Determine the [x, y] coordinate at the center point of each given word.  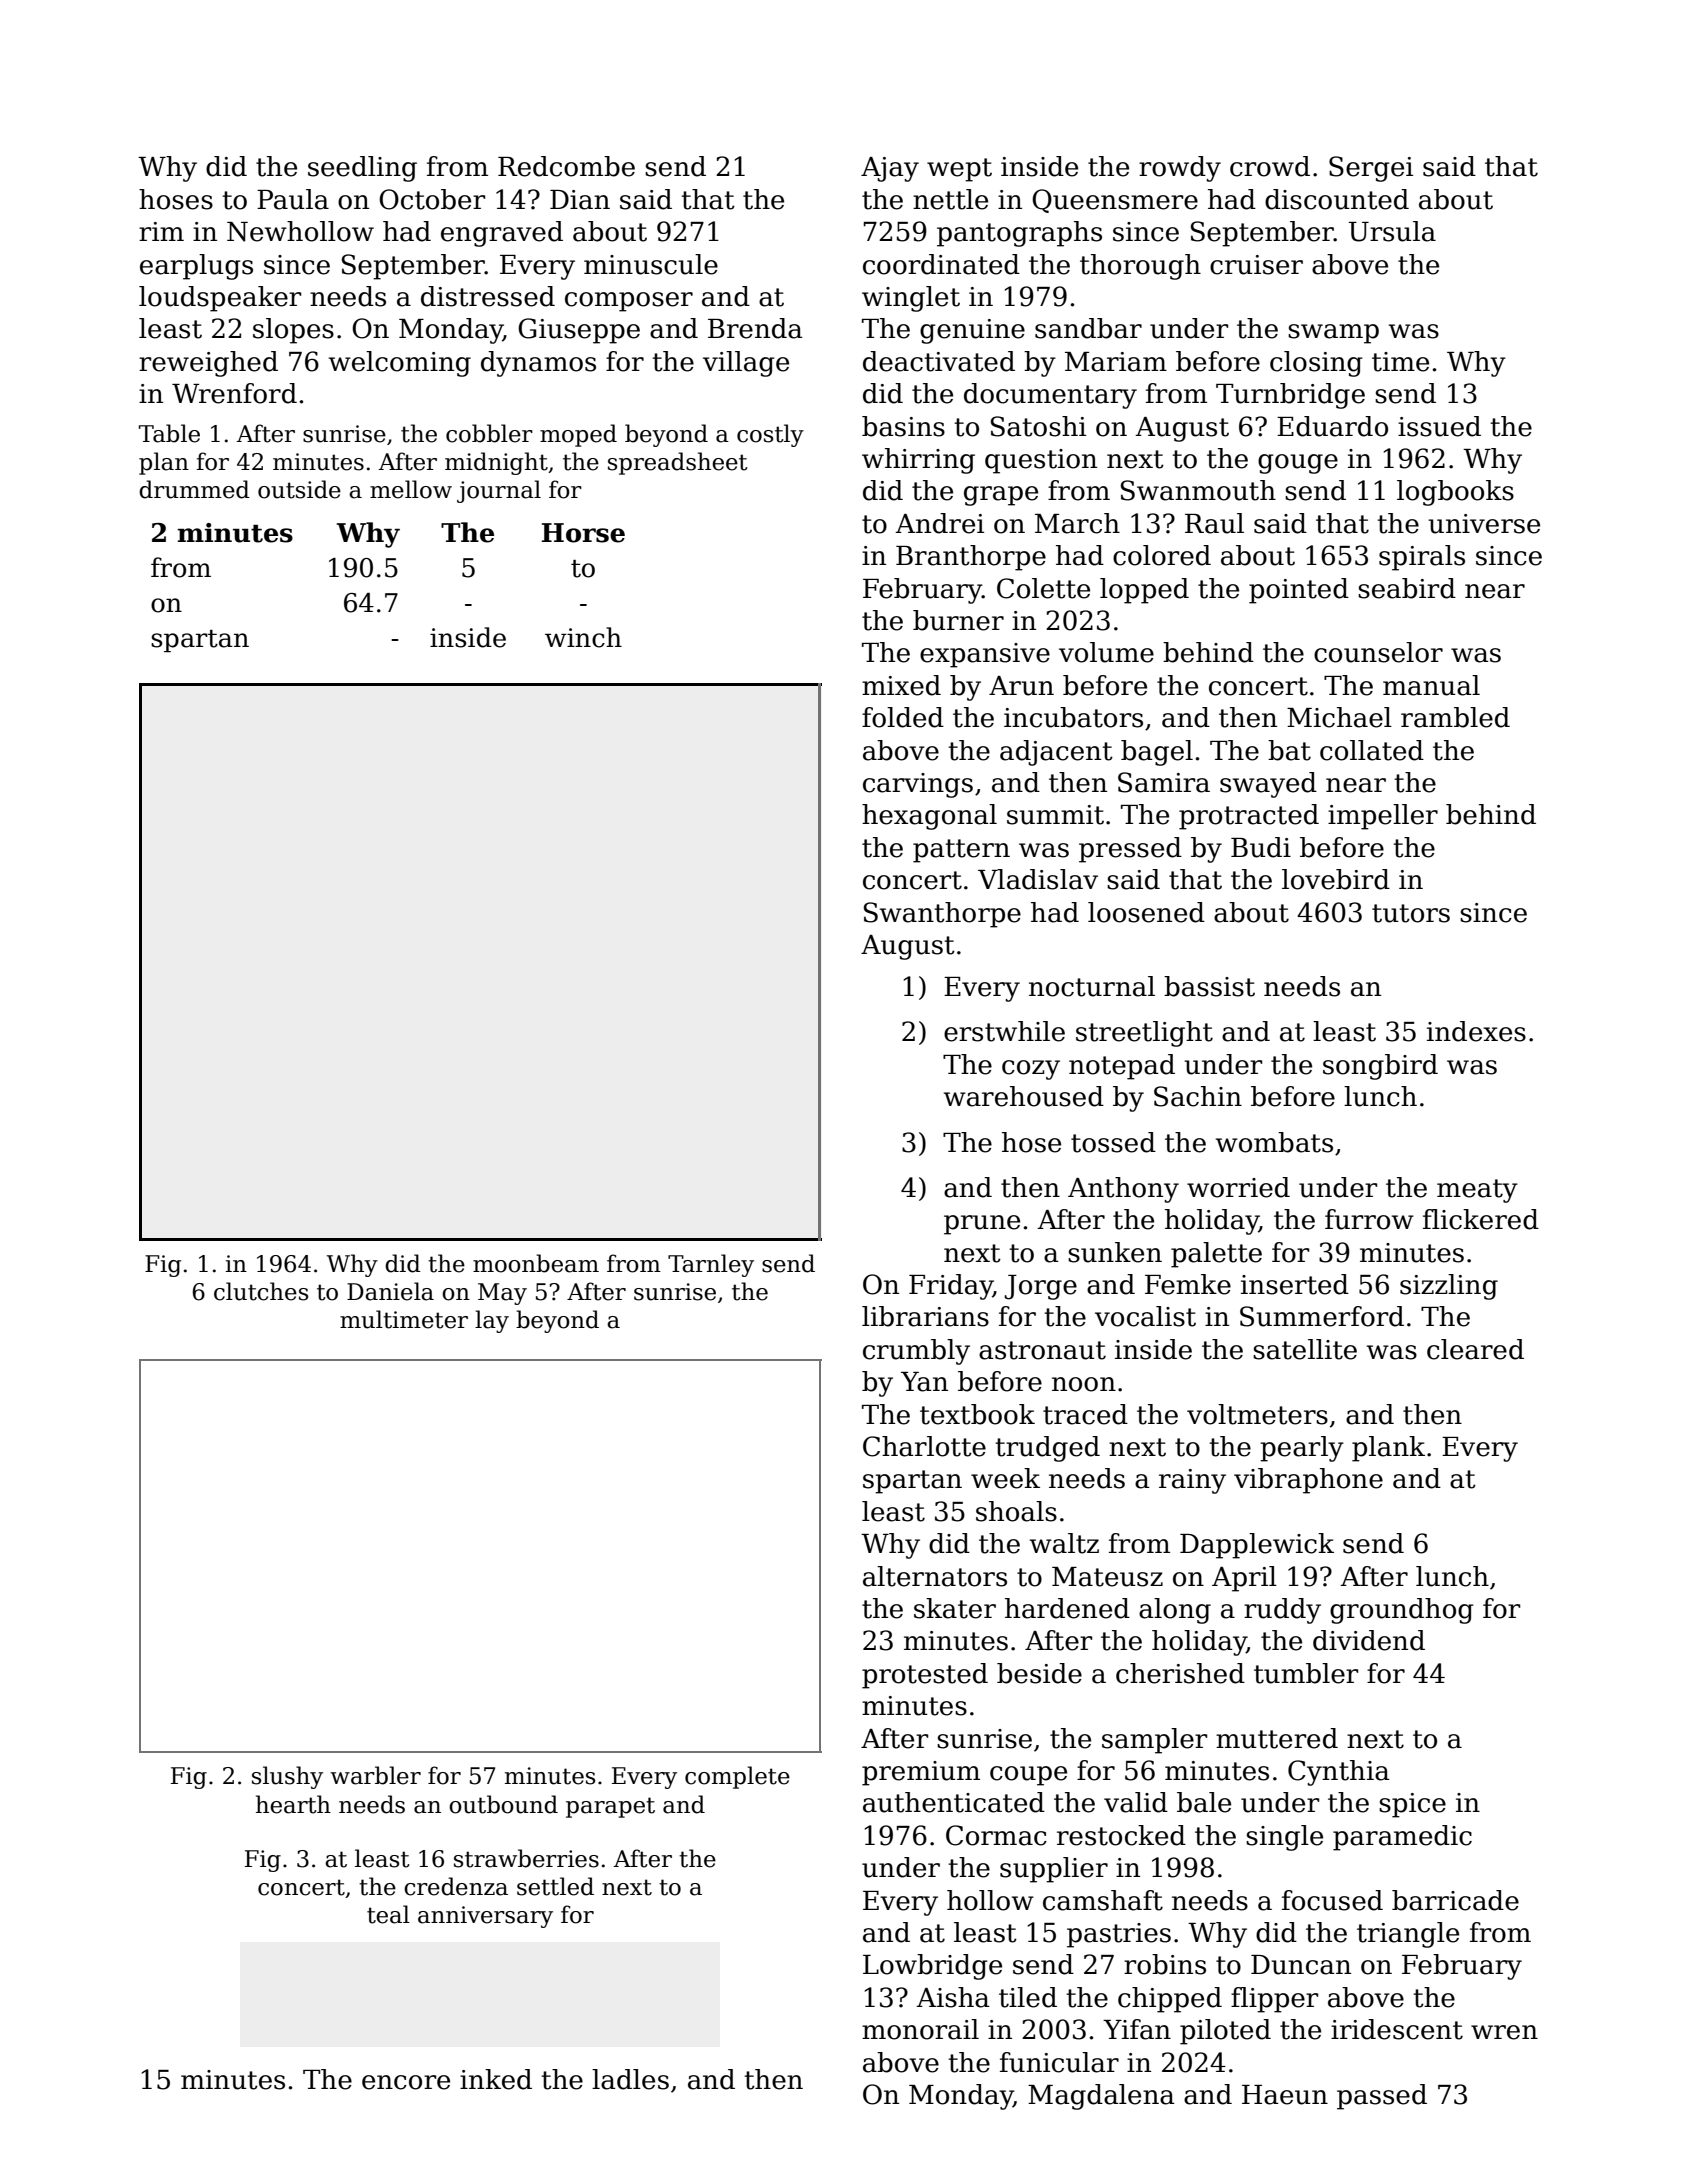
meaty [1477, 1191]
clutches [261, 1291]
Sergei [1371, 169]
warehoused [1024, 1096]
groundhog [1402, 1611]
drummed [194, 489]
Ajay [890, 169]
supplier [1054, 1870]
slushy [287, 1777]
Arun [1021, 686]
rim [161, 231]
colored [1162, 555]
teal [388, 1914]
